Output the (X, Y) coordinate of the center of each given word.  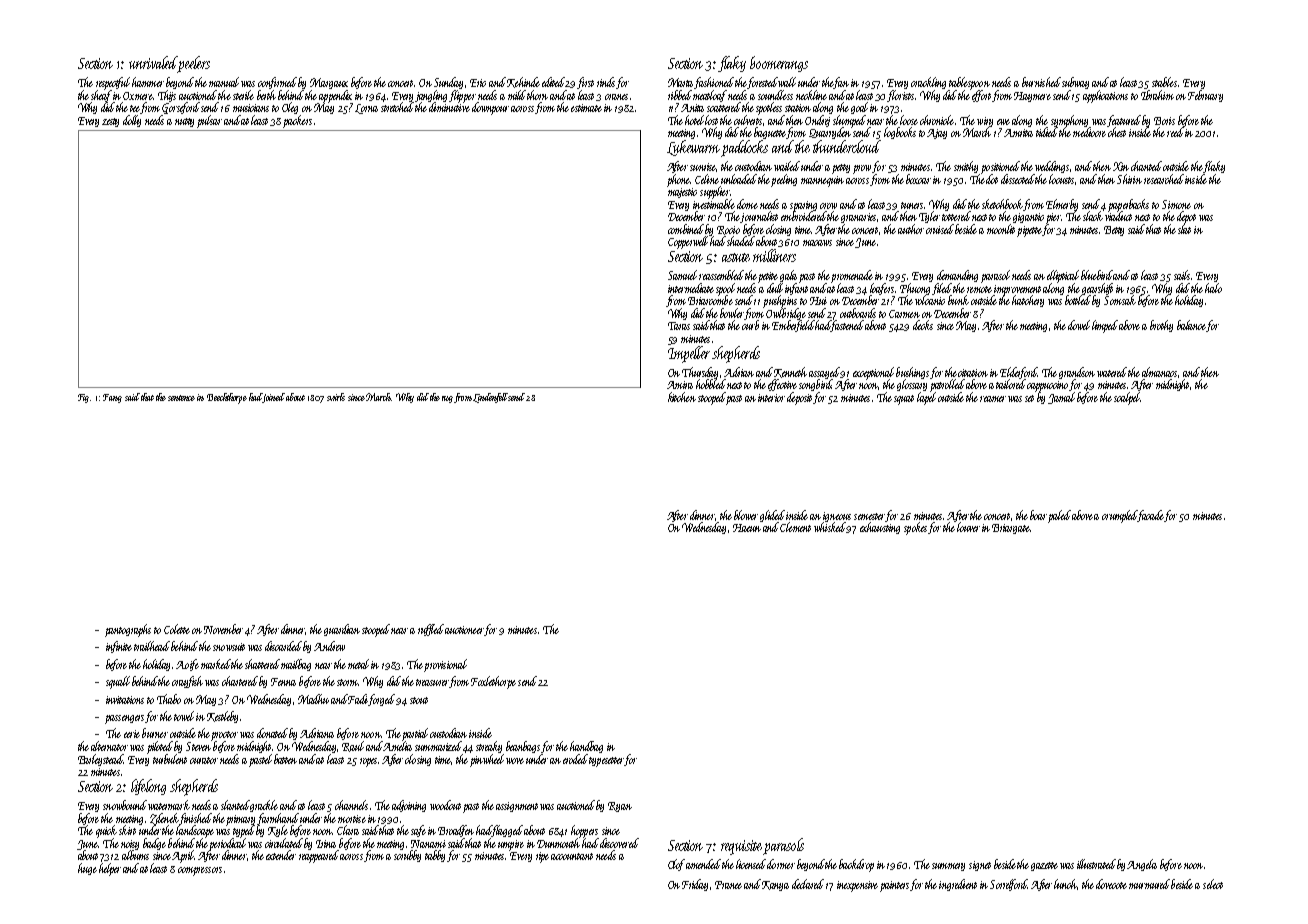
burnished (1041, 82)
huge (87, 869)
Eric (478, 83)
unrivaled (153, 62)
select (1213, 884)
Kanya (775, 886)
